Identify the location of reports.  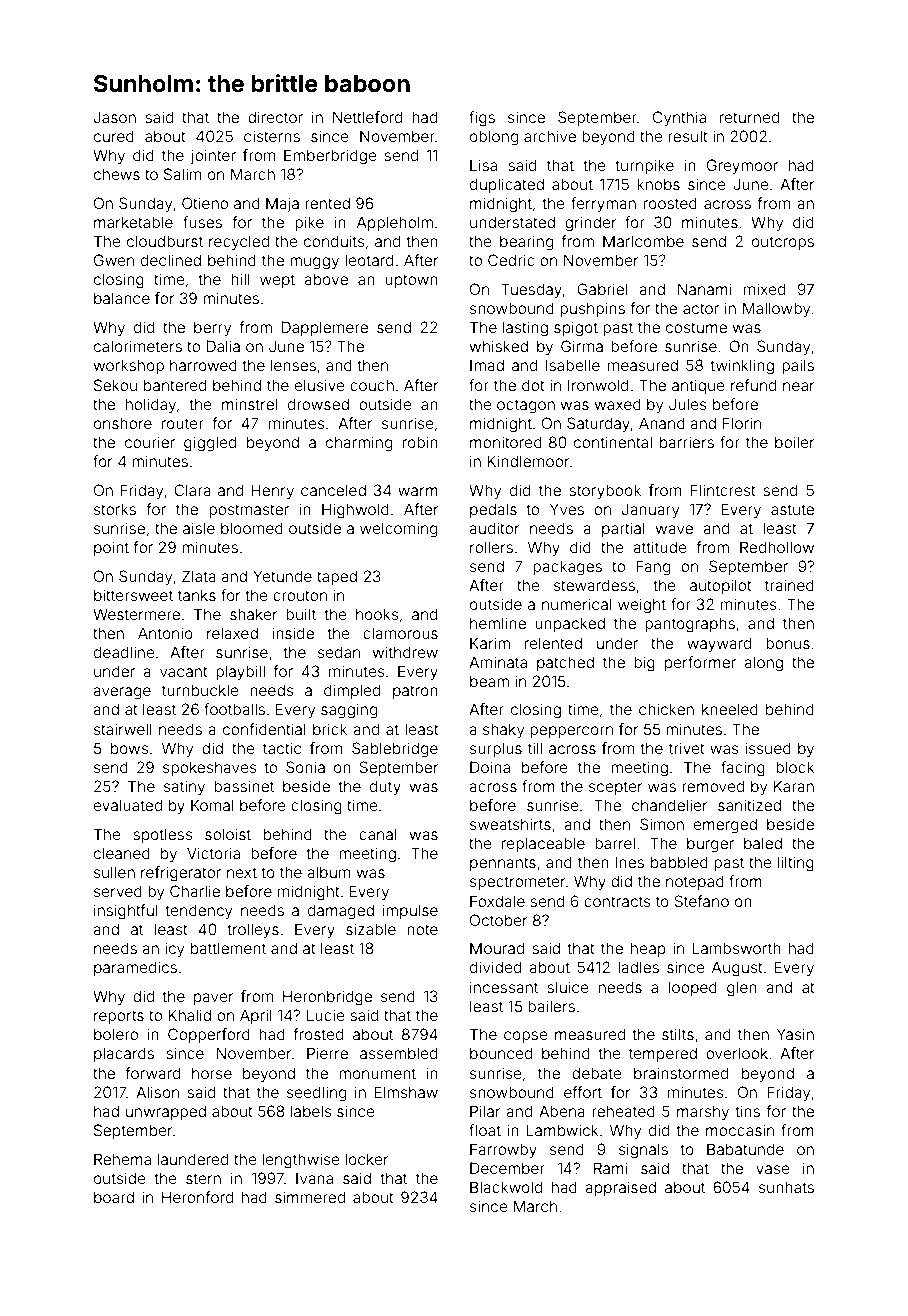
(119, 1017).
